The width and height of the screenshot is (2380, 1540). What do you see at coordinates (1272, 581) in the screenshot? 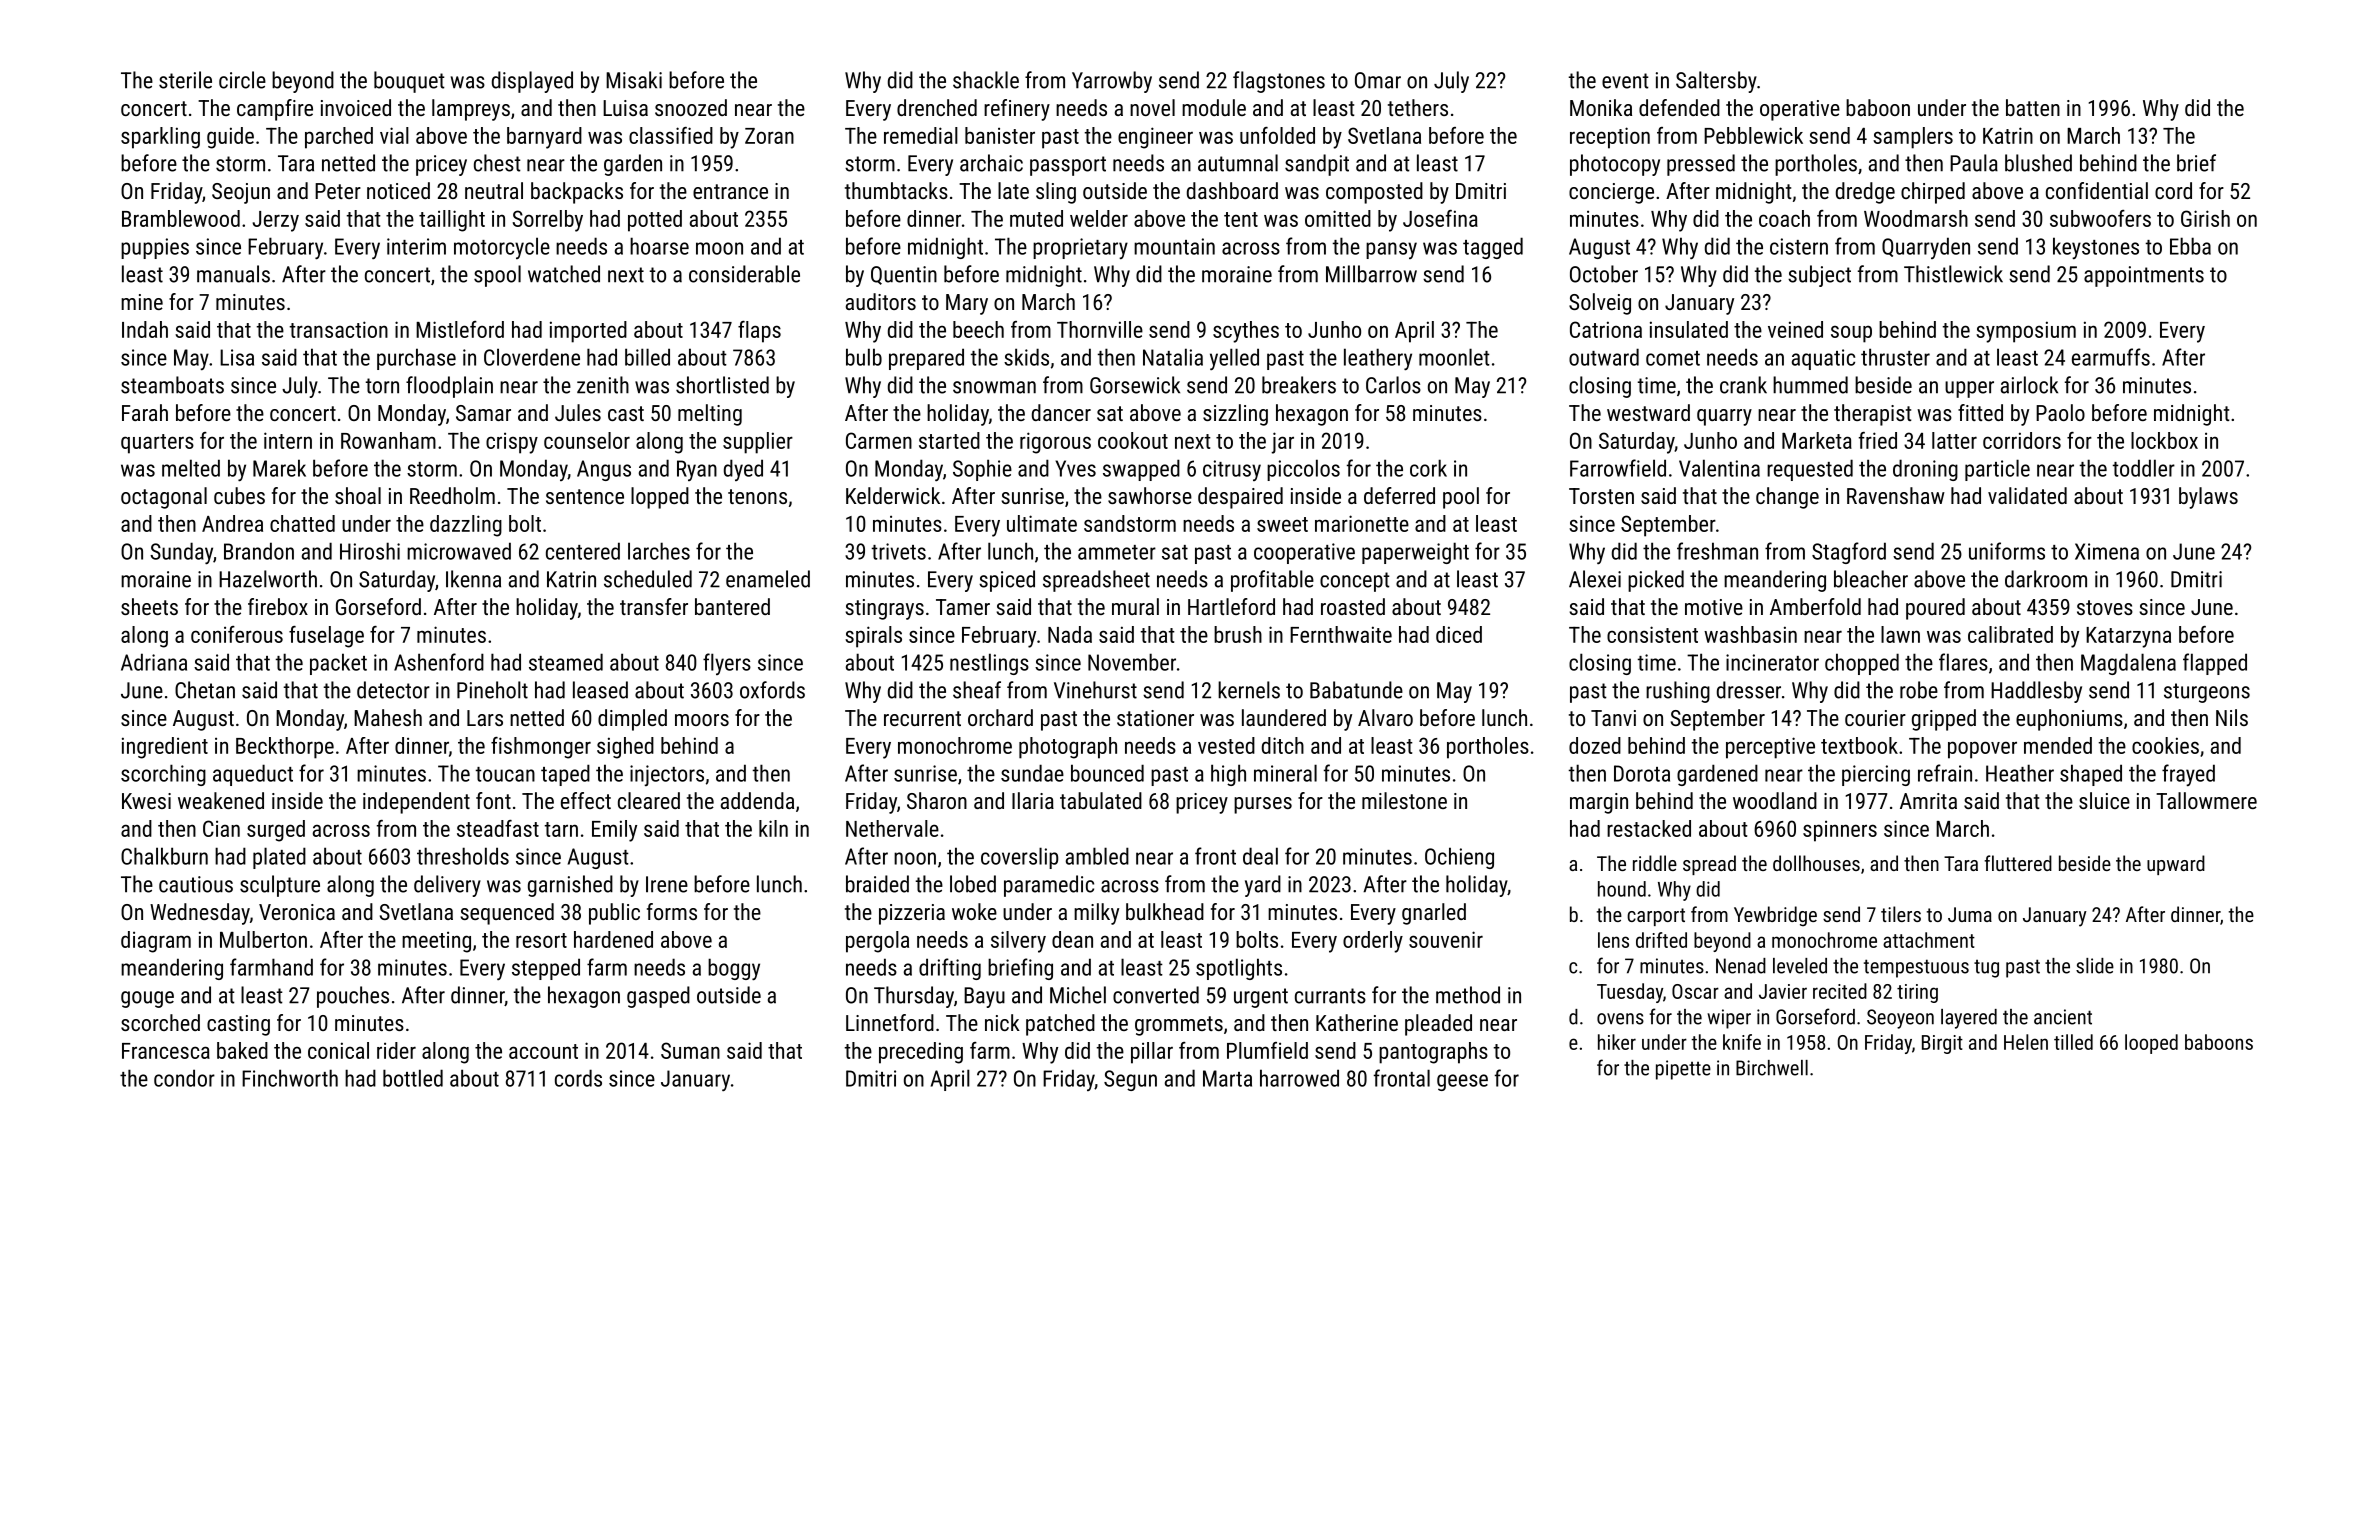
I see `profitable` at bounding box center [1272, 581].
